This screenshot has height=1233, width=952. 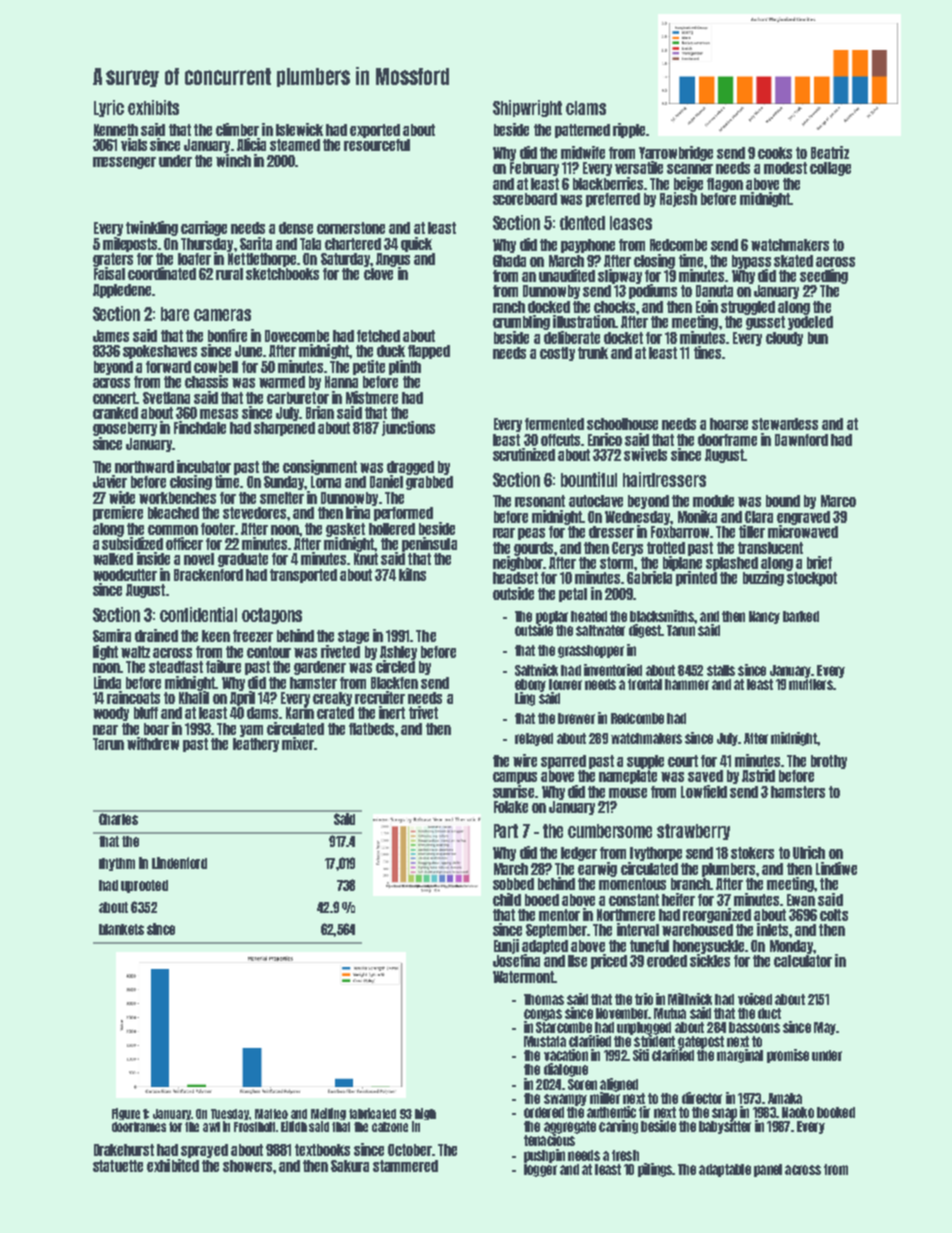 What do you see at coordinates (194, 697) in the screenshot?
I see `Khalil` at bounding box center [194, 697].
